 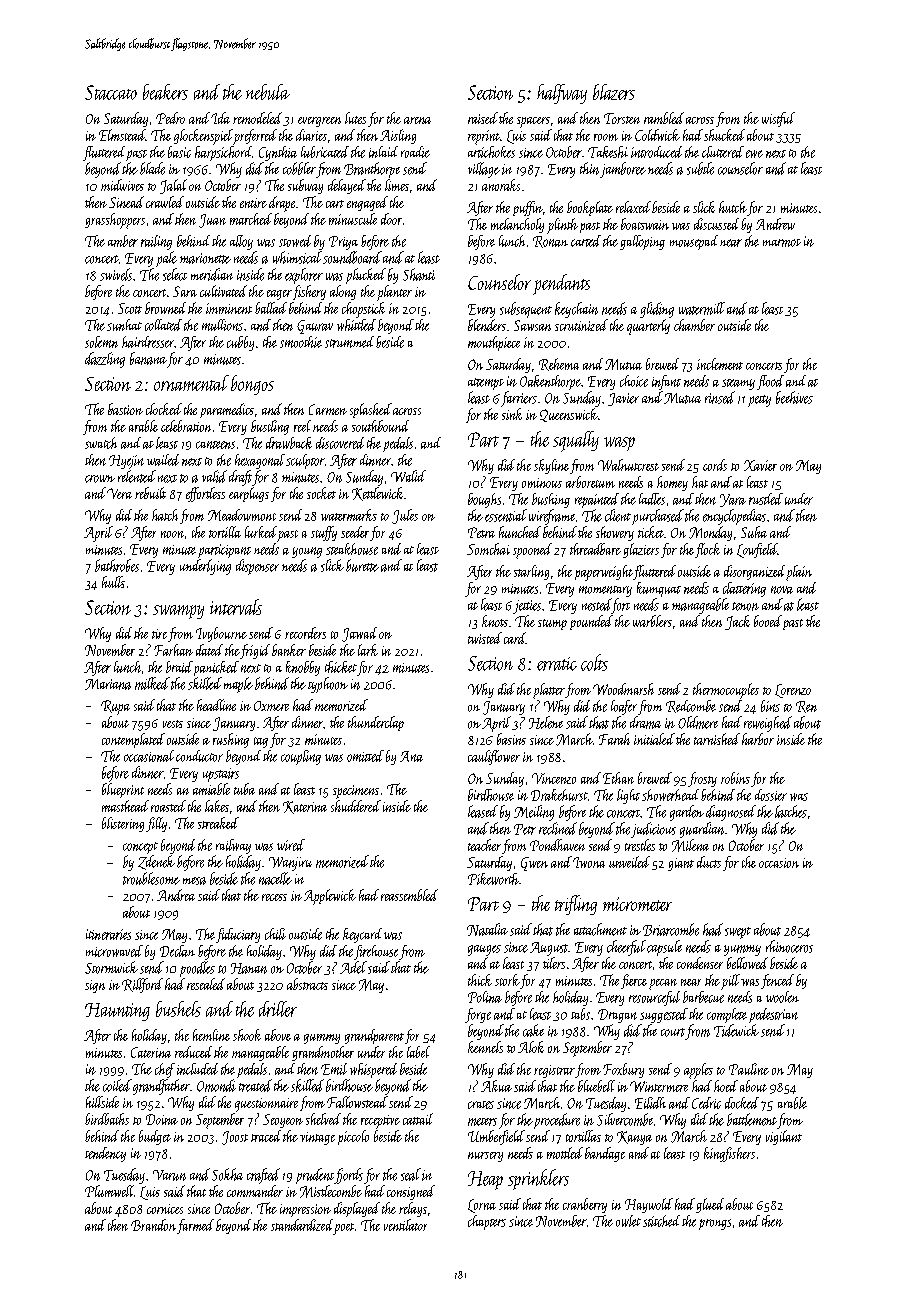 What do you see at coordinates (487, 1222) in the screenshot?
I see `chapters` at bounding box center [487, 1222].
